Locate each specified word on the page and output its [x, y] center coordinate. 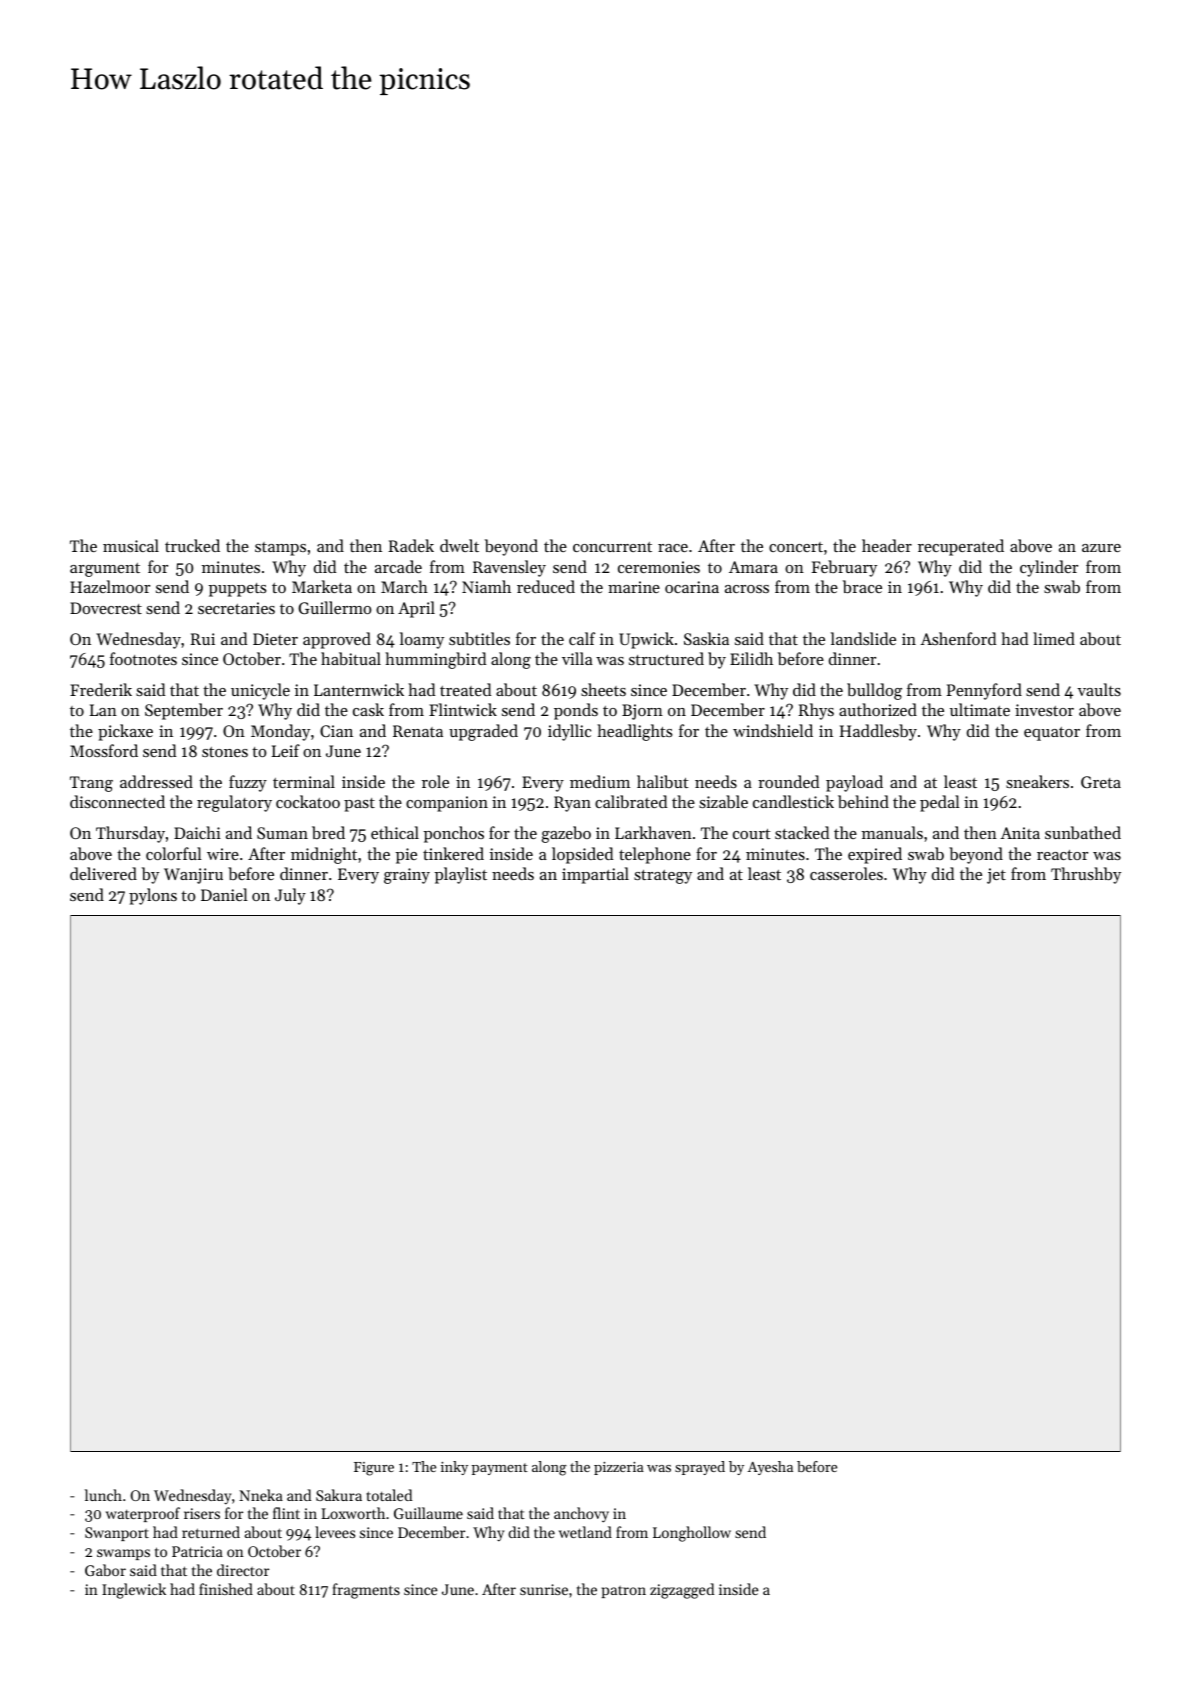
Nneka [261, 1495]
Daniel [224, 894]
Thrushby [1086, 875]
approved [337, 640]
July [290, 896]
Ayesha [770, 1468]
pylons [153, 896]
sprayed [700, 1468]
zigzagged [682, 1591]
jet [996, 876]
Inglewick [134, 1591]
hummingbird [435, 660]
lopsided [582, 855]
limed [1054, 638]
